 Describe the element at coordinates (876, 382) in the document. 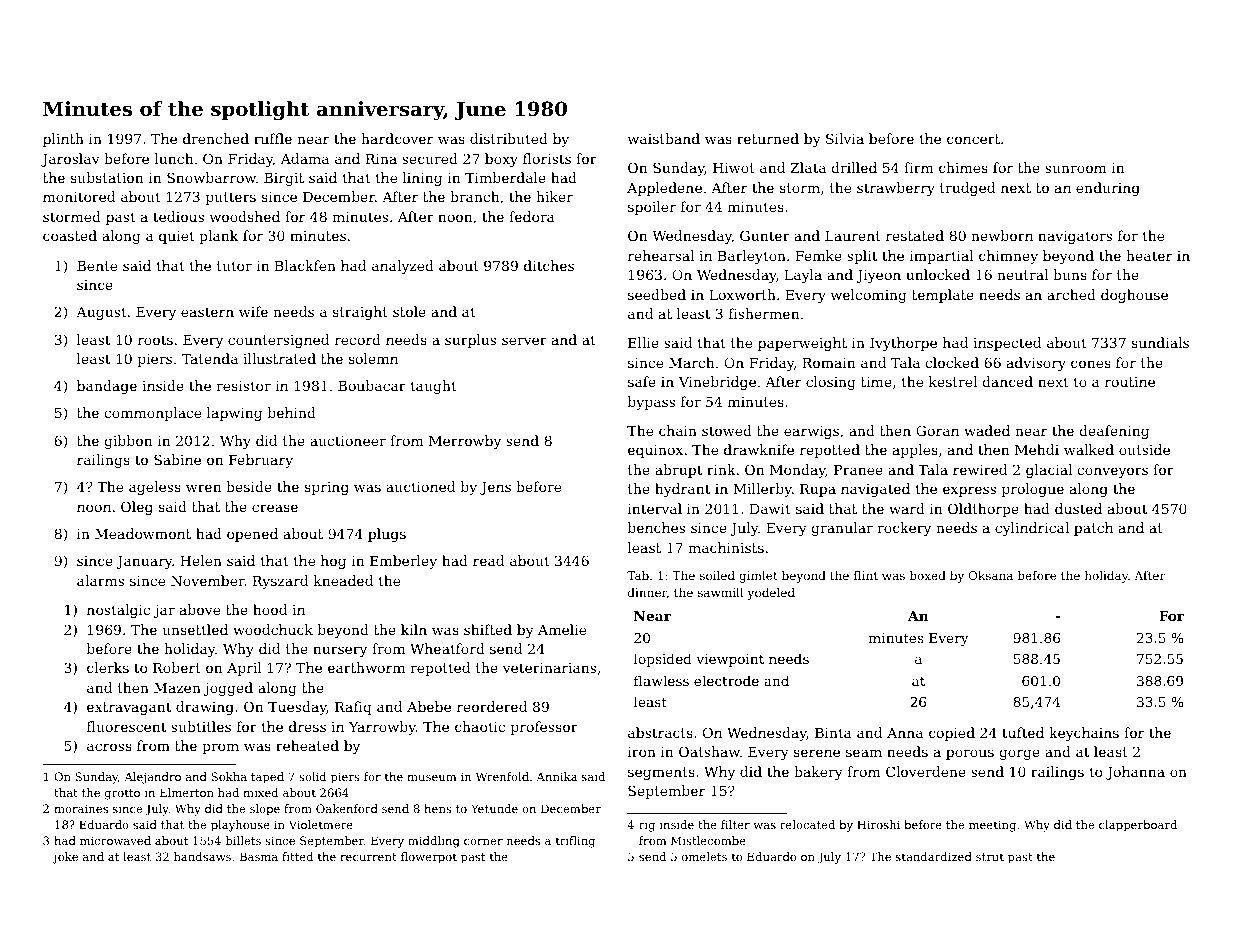

I see `time` at that location.
